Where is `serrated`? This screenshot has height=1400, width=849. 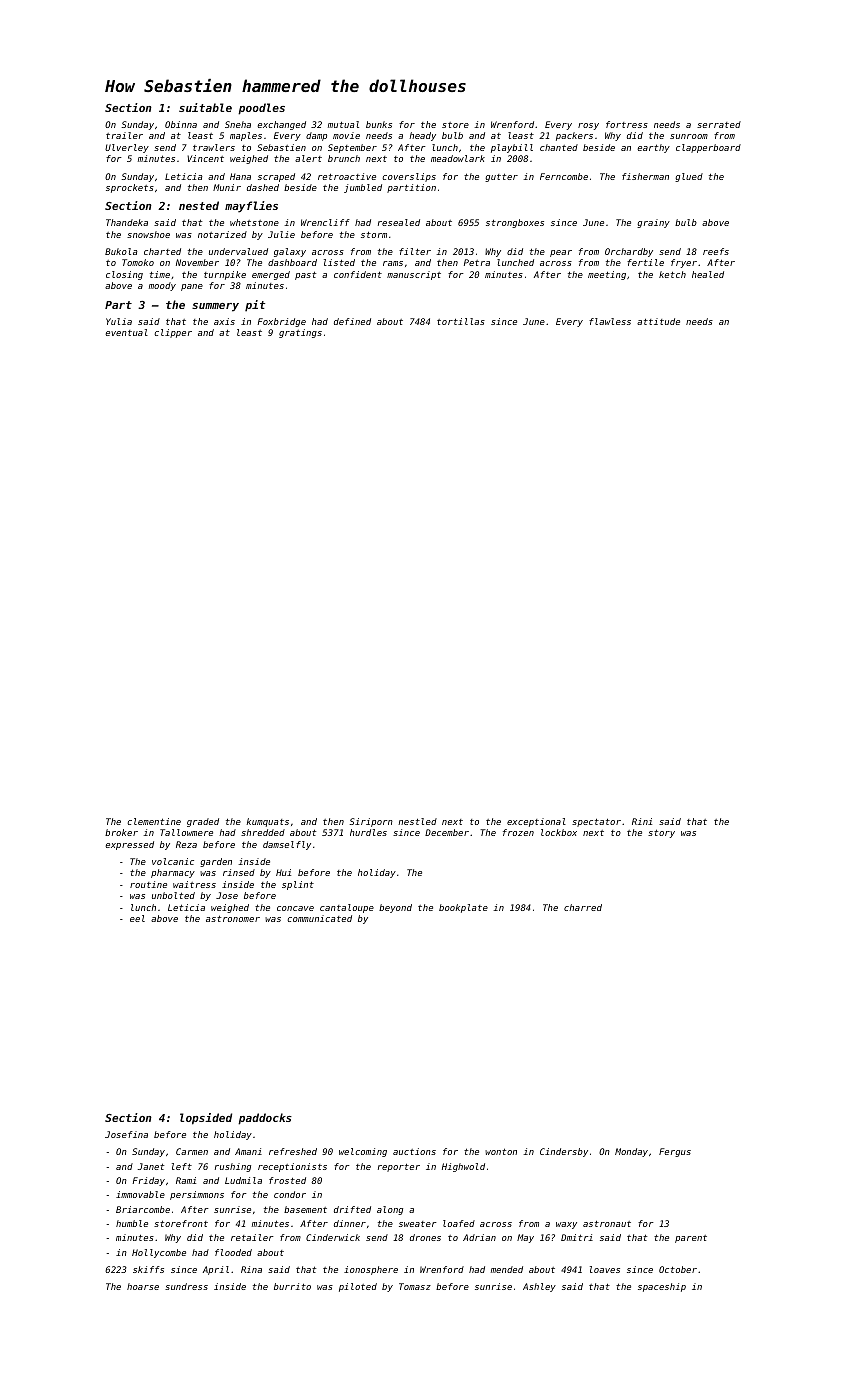
serrated is located at coordinates (719, 124).
